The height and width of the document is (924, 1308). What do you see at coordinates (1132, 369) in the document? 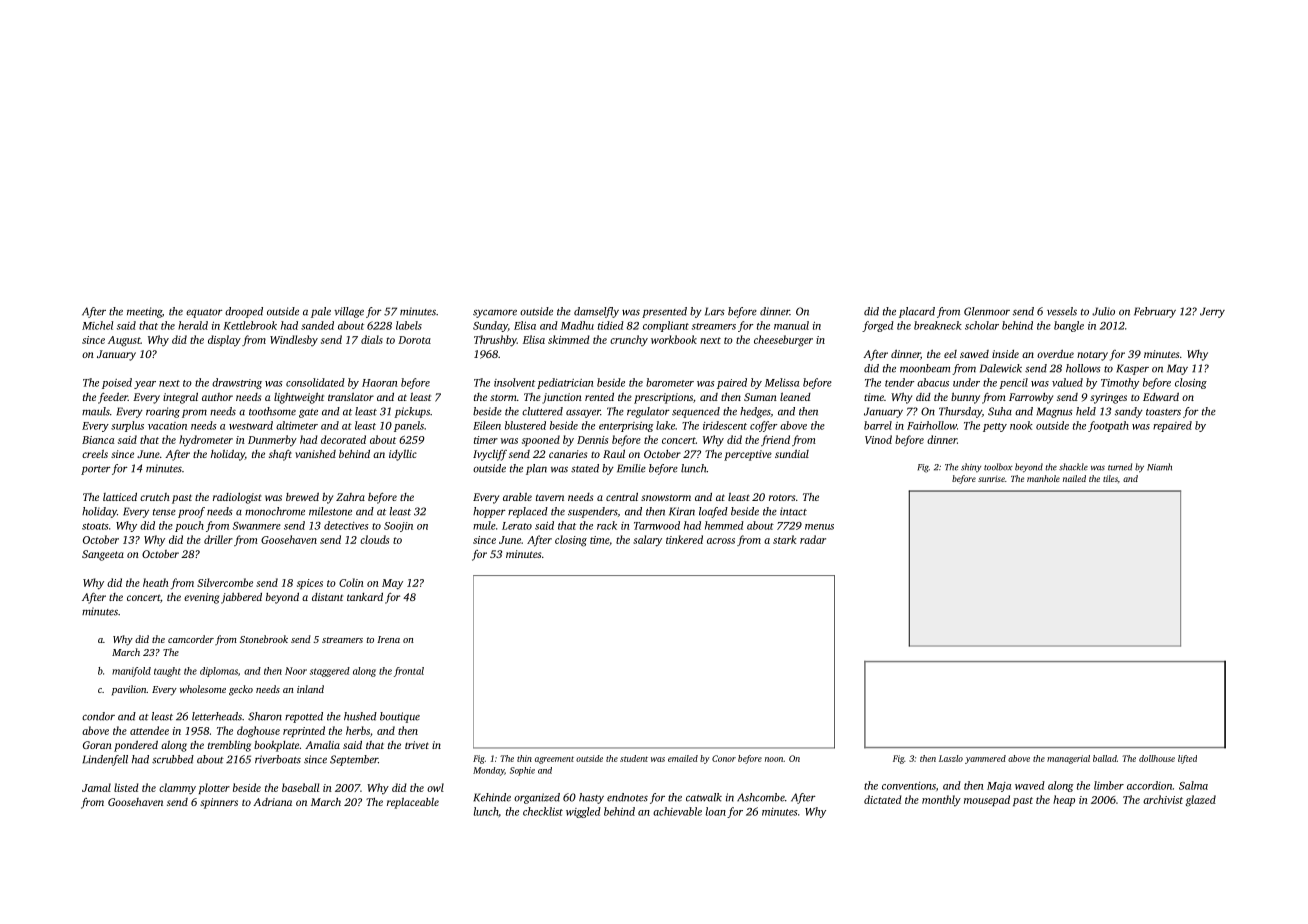
I see `Kasper` at bounding box center [1132, 369].
